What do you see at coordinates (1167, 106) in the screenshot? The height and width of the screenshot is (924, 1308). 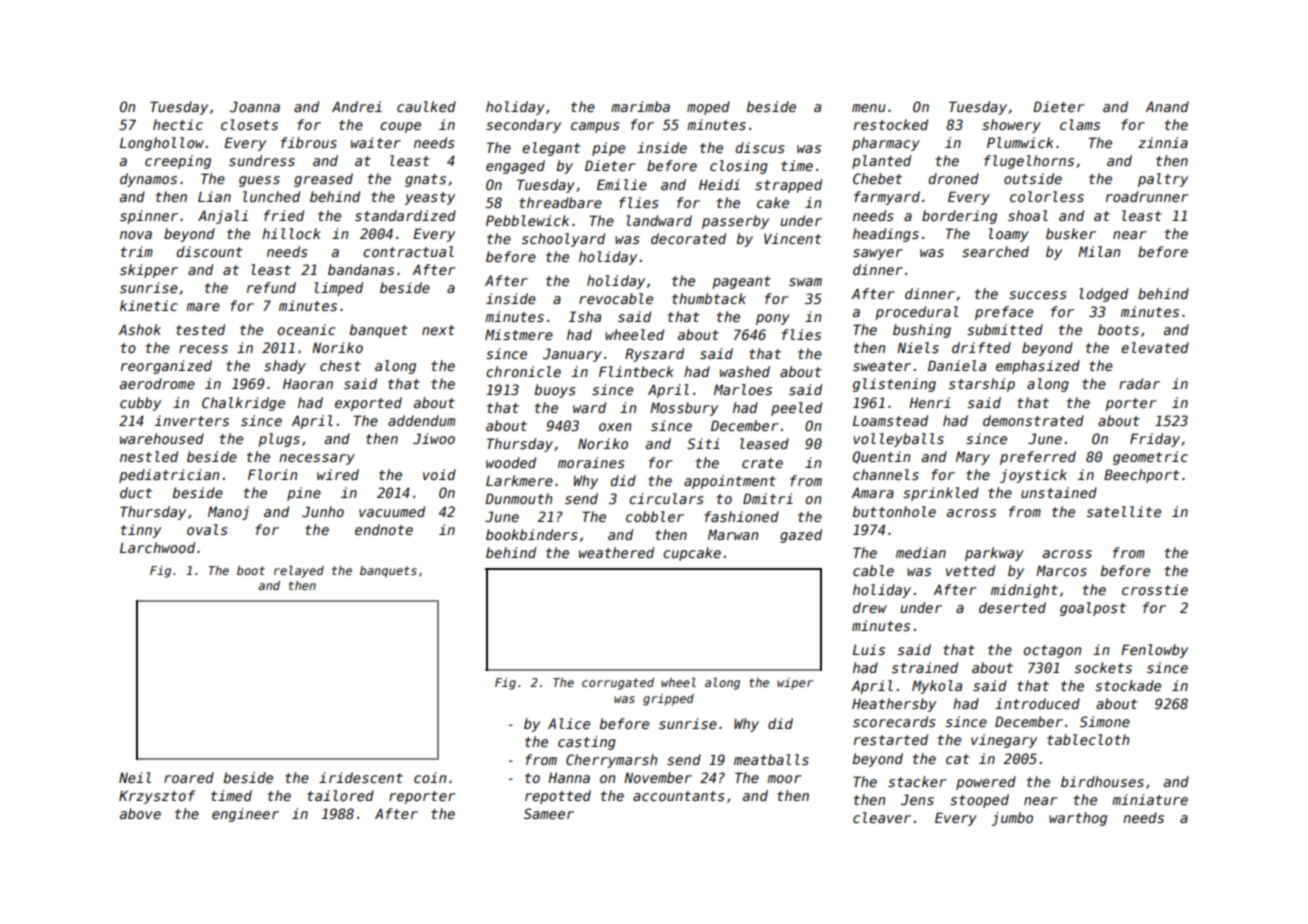 I see `Anand` at bounding box center [1167, 106].
